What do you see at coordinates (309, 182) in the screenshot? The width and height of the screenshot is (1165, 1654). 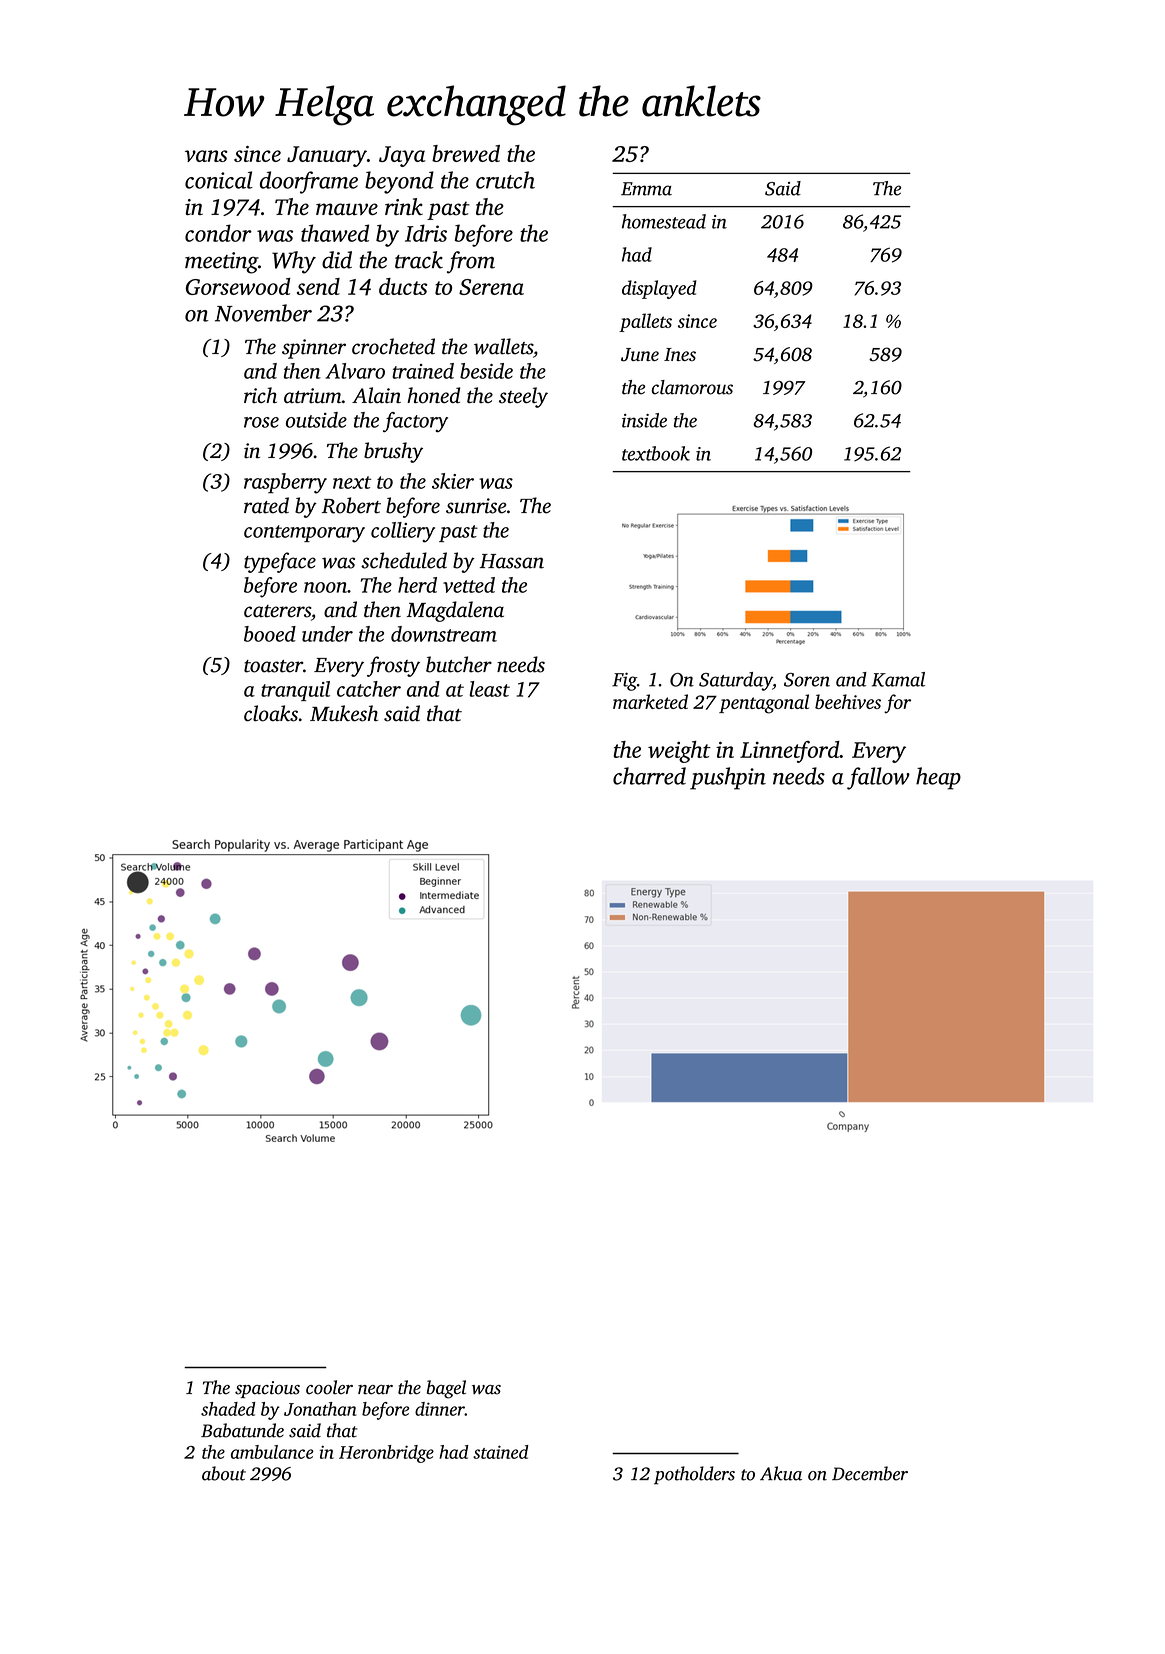 I see `doorframe` at bounding box center [309, 182].
